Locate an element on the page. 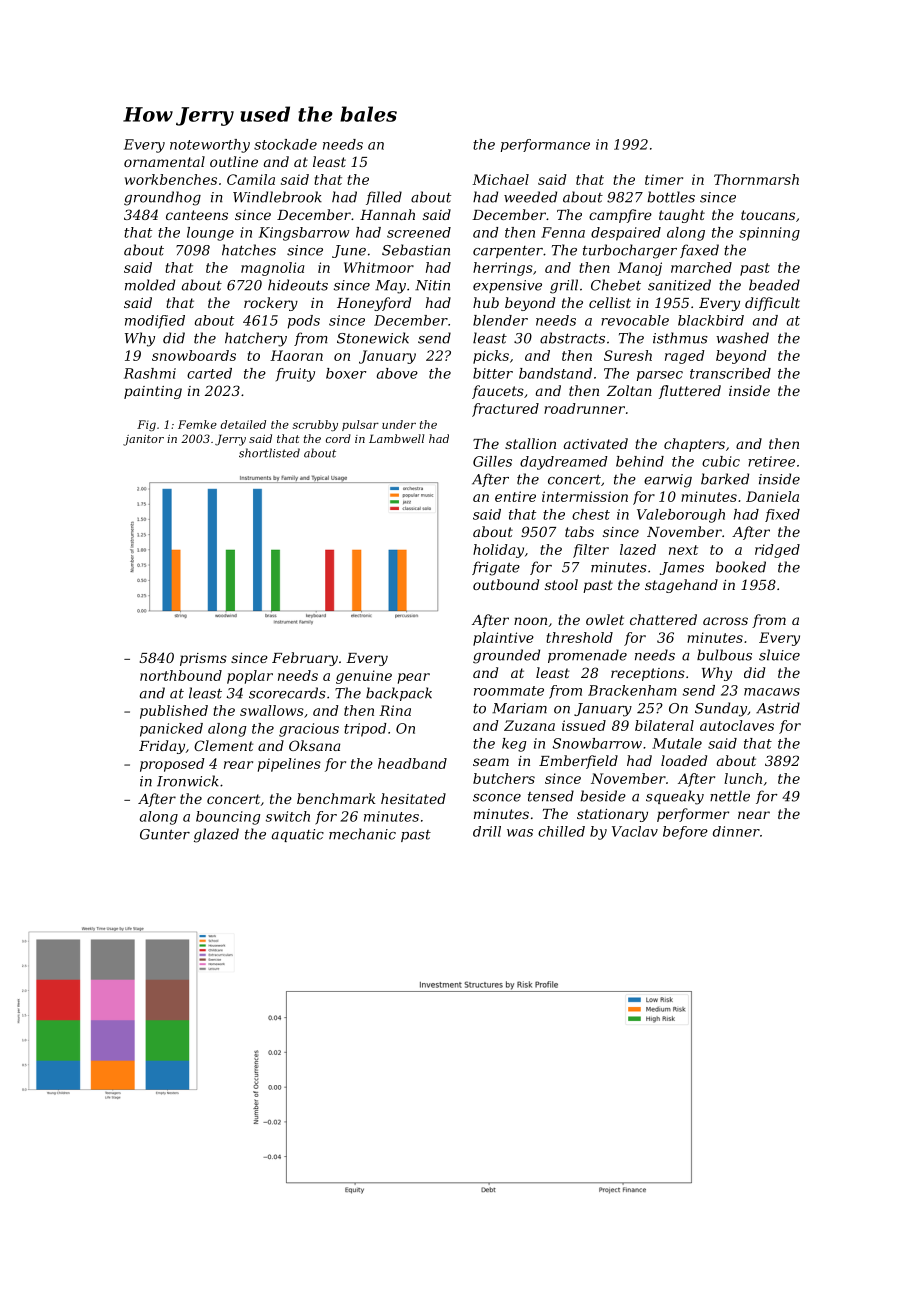 The width and height of the document is (924, 1308). holiday is located at coordinates (498, 551).
